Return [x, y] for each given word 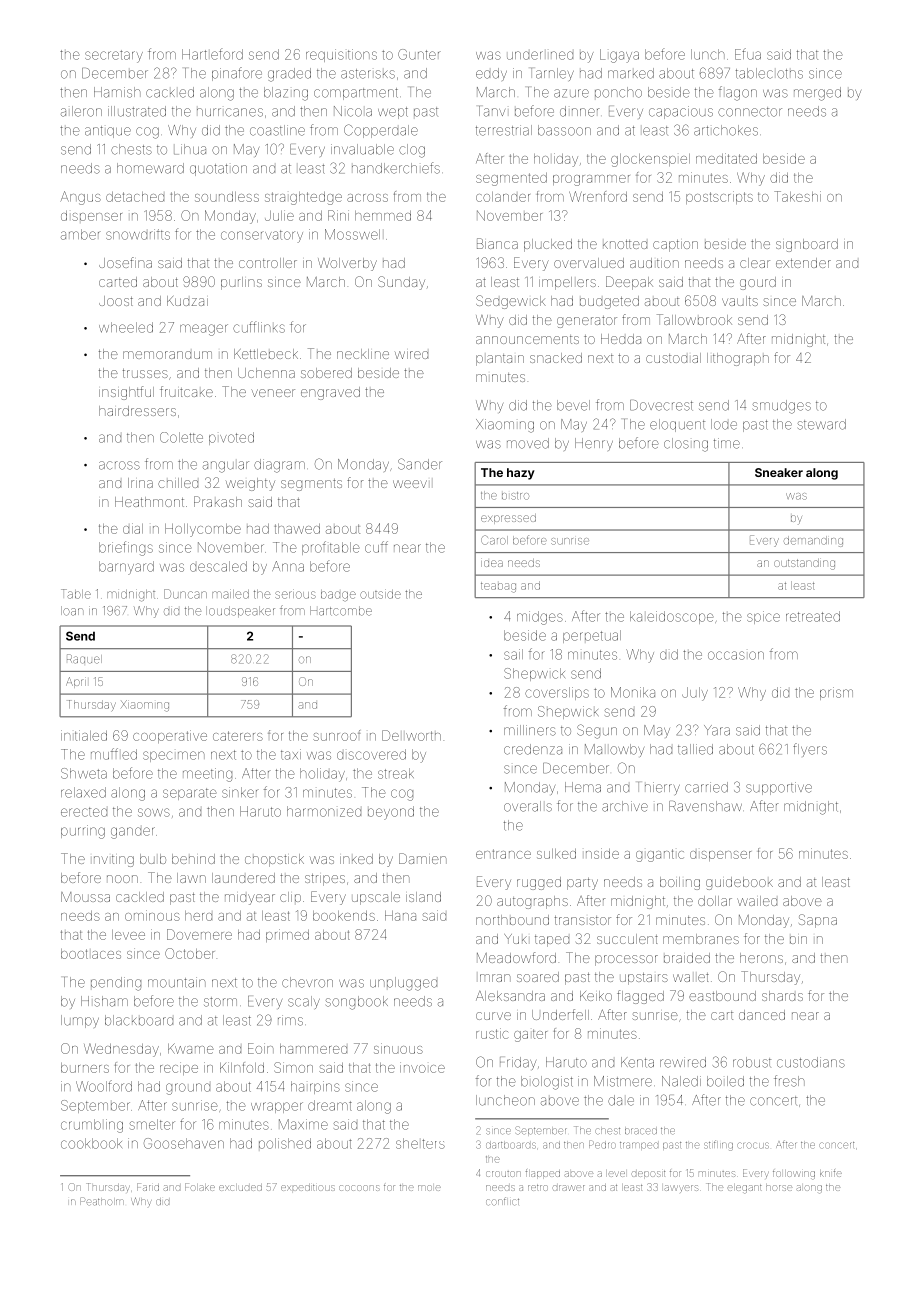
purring [83, 832]
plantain [500, 360]
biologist [547, 1083]
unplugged [403, 984]
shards [782, 996]
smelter [152, 1124]
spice [763, 617]
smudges [782, 407]
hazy [521, 474]
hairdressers [137, 411]
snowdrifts [138, 234]
